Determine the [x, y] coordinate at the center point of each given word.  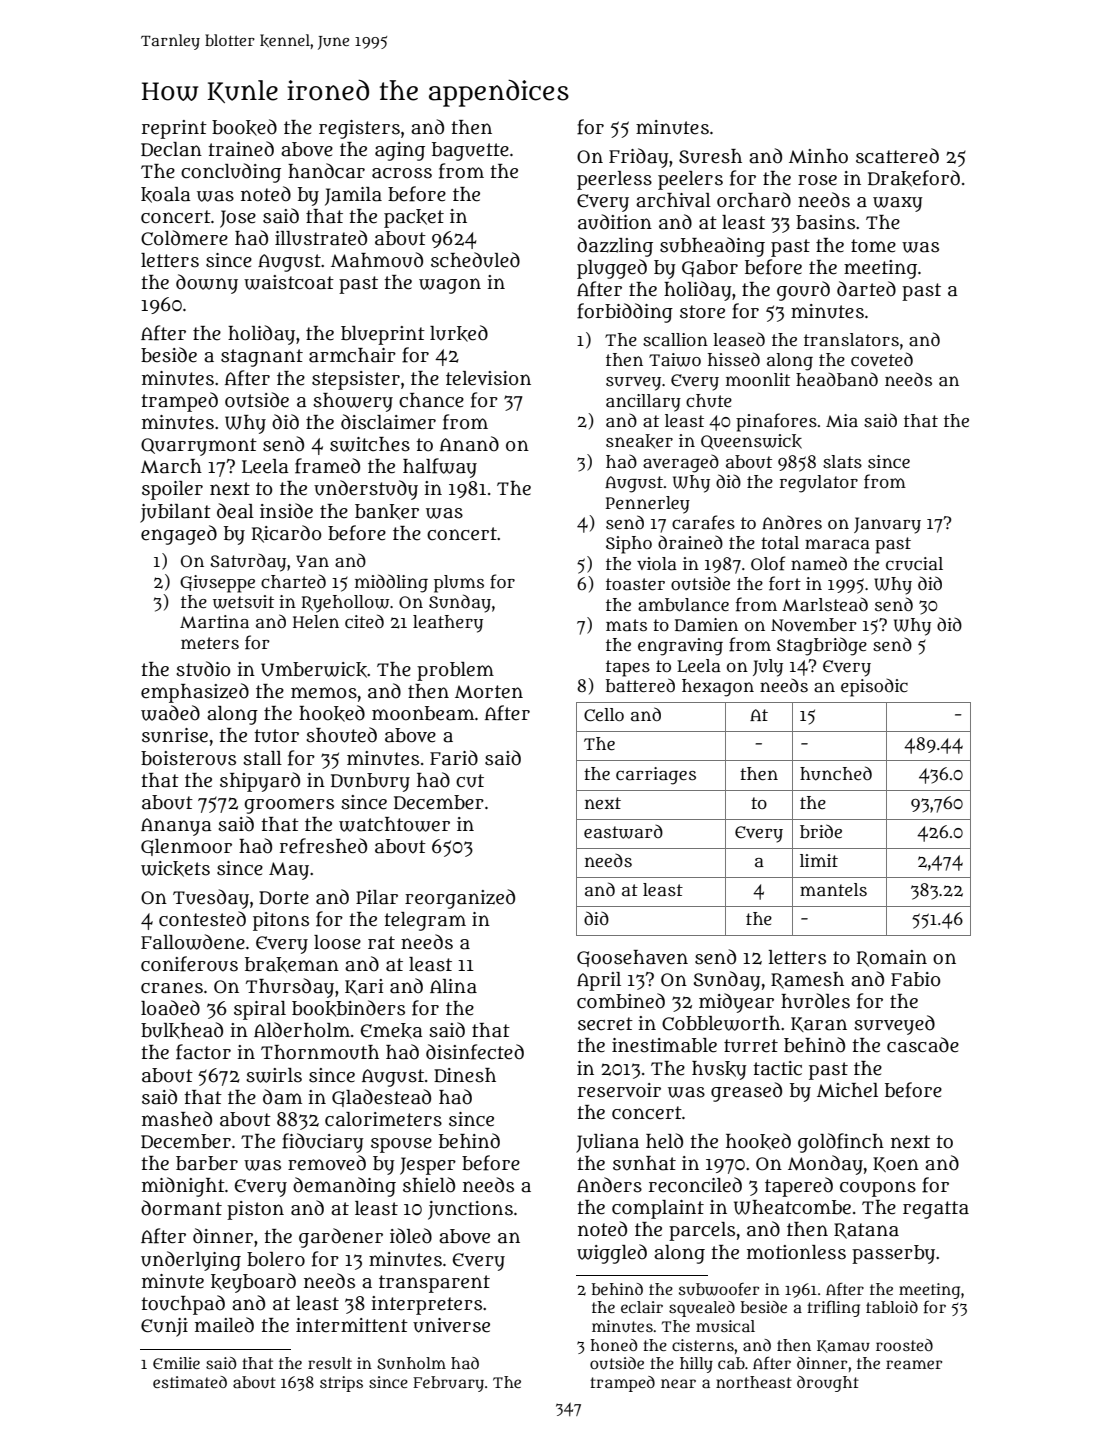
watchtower [394, 824]
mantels [833, 890]
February [448, 1384]
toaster [635, 584]
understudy [366, 490]
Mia [842, 421]
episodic [874, 688]
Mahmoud [377, 260]
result [330, 1363]
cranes [172, 988]
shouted [341, 735]
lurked [459, 333]
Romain [892, 958]
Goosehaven [632, 958]
